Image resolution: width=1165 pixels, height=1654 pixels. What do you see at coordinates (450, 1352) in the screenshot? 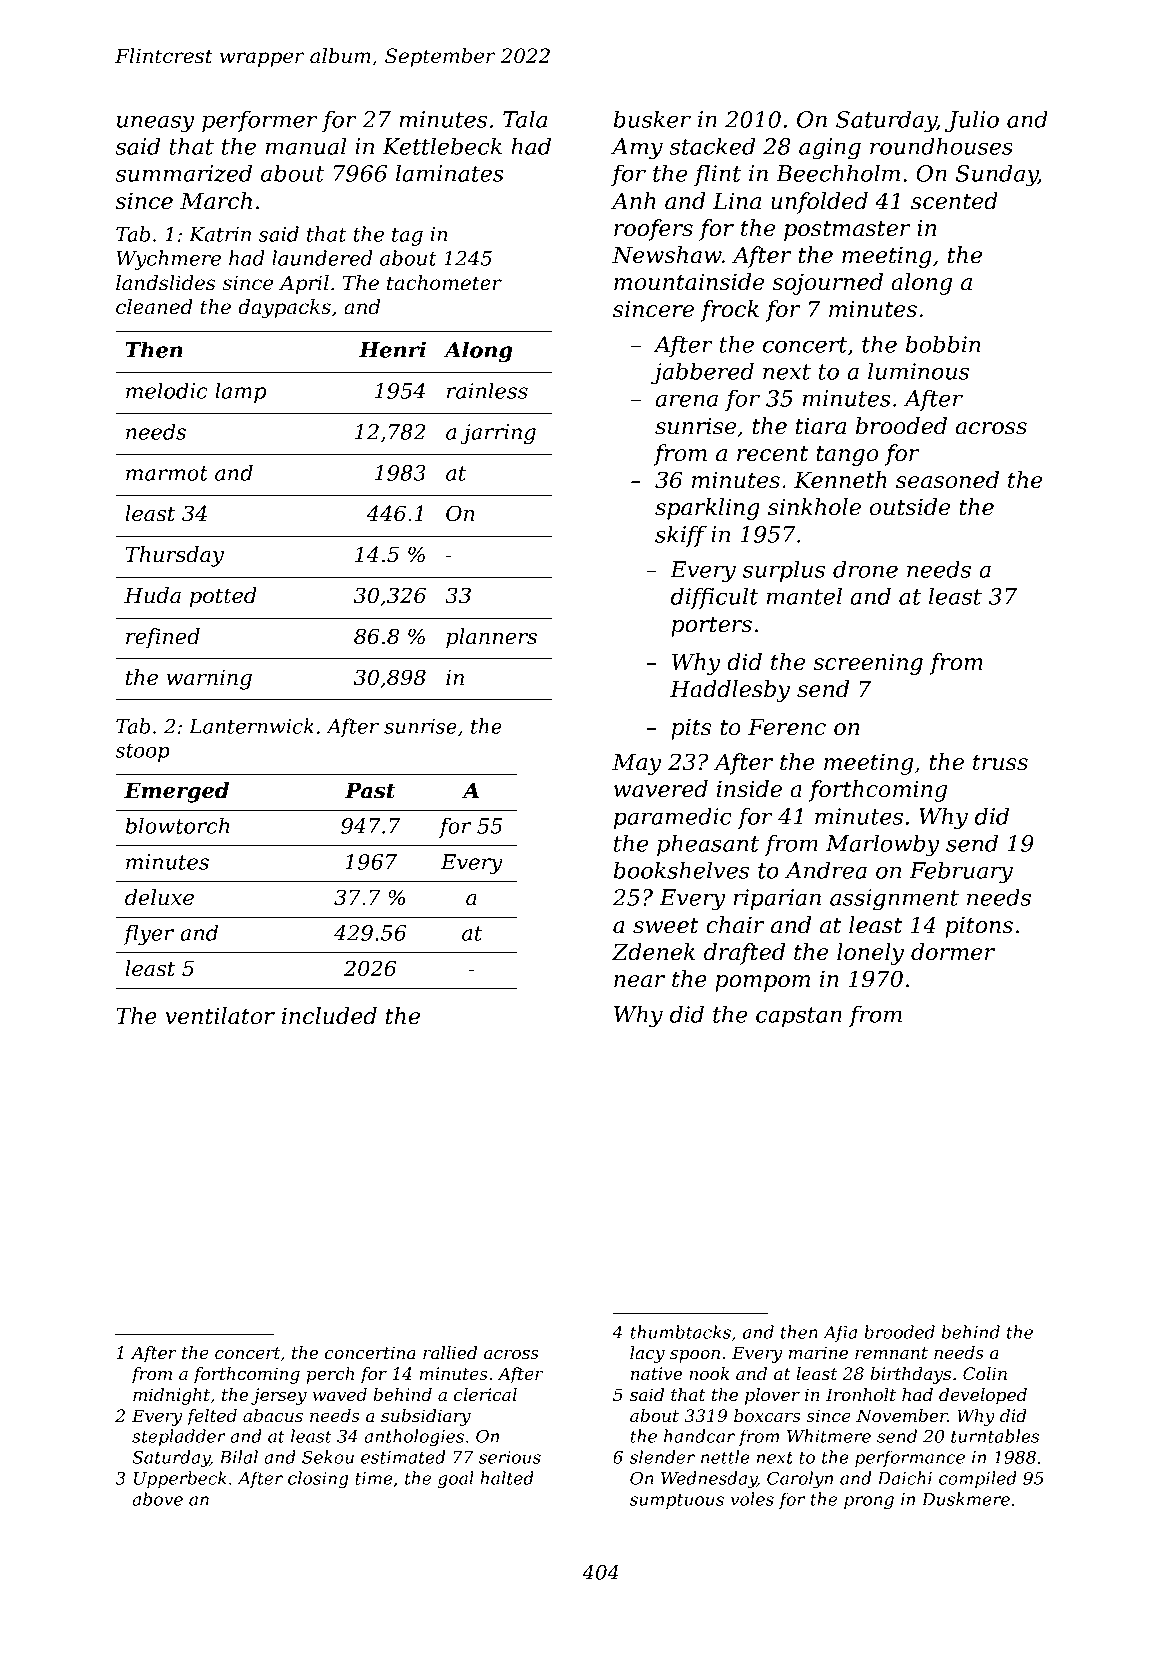
I see `rallied` at bounding box center [450, 1352].
